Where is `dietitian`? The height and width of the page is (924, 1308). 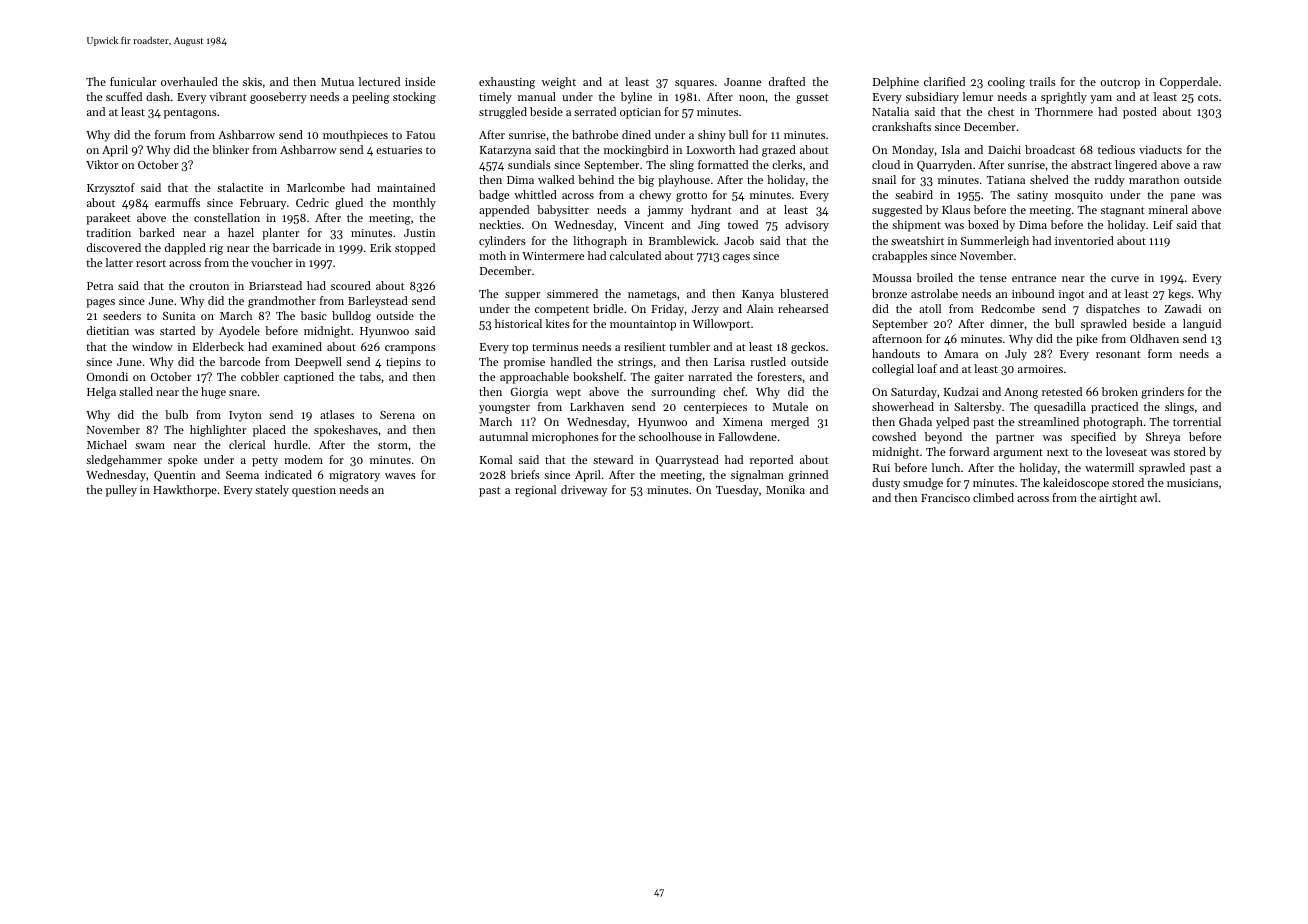
dietitian is located at coordinates (108, 330).
